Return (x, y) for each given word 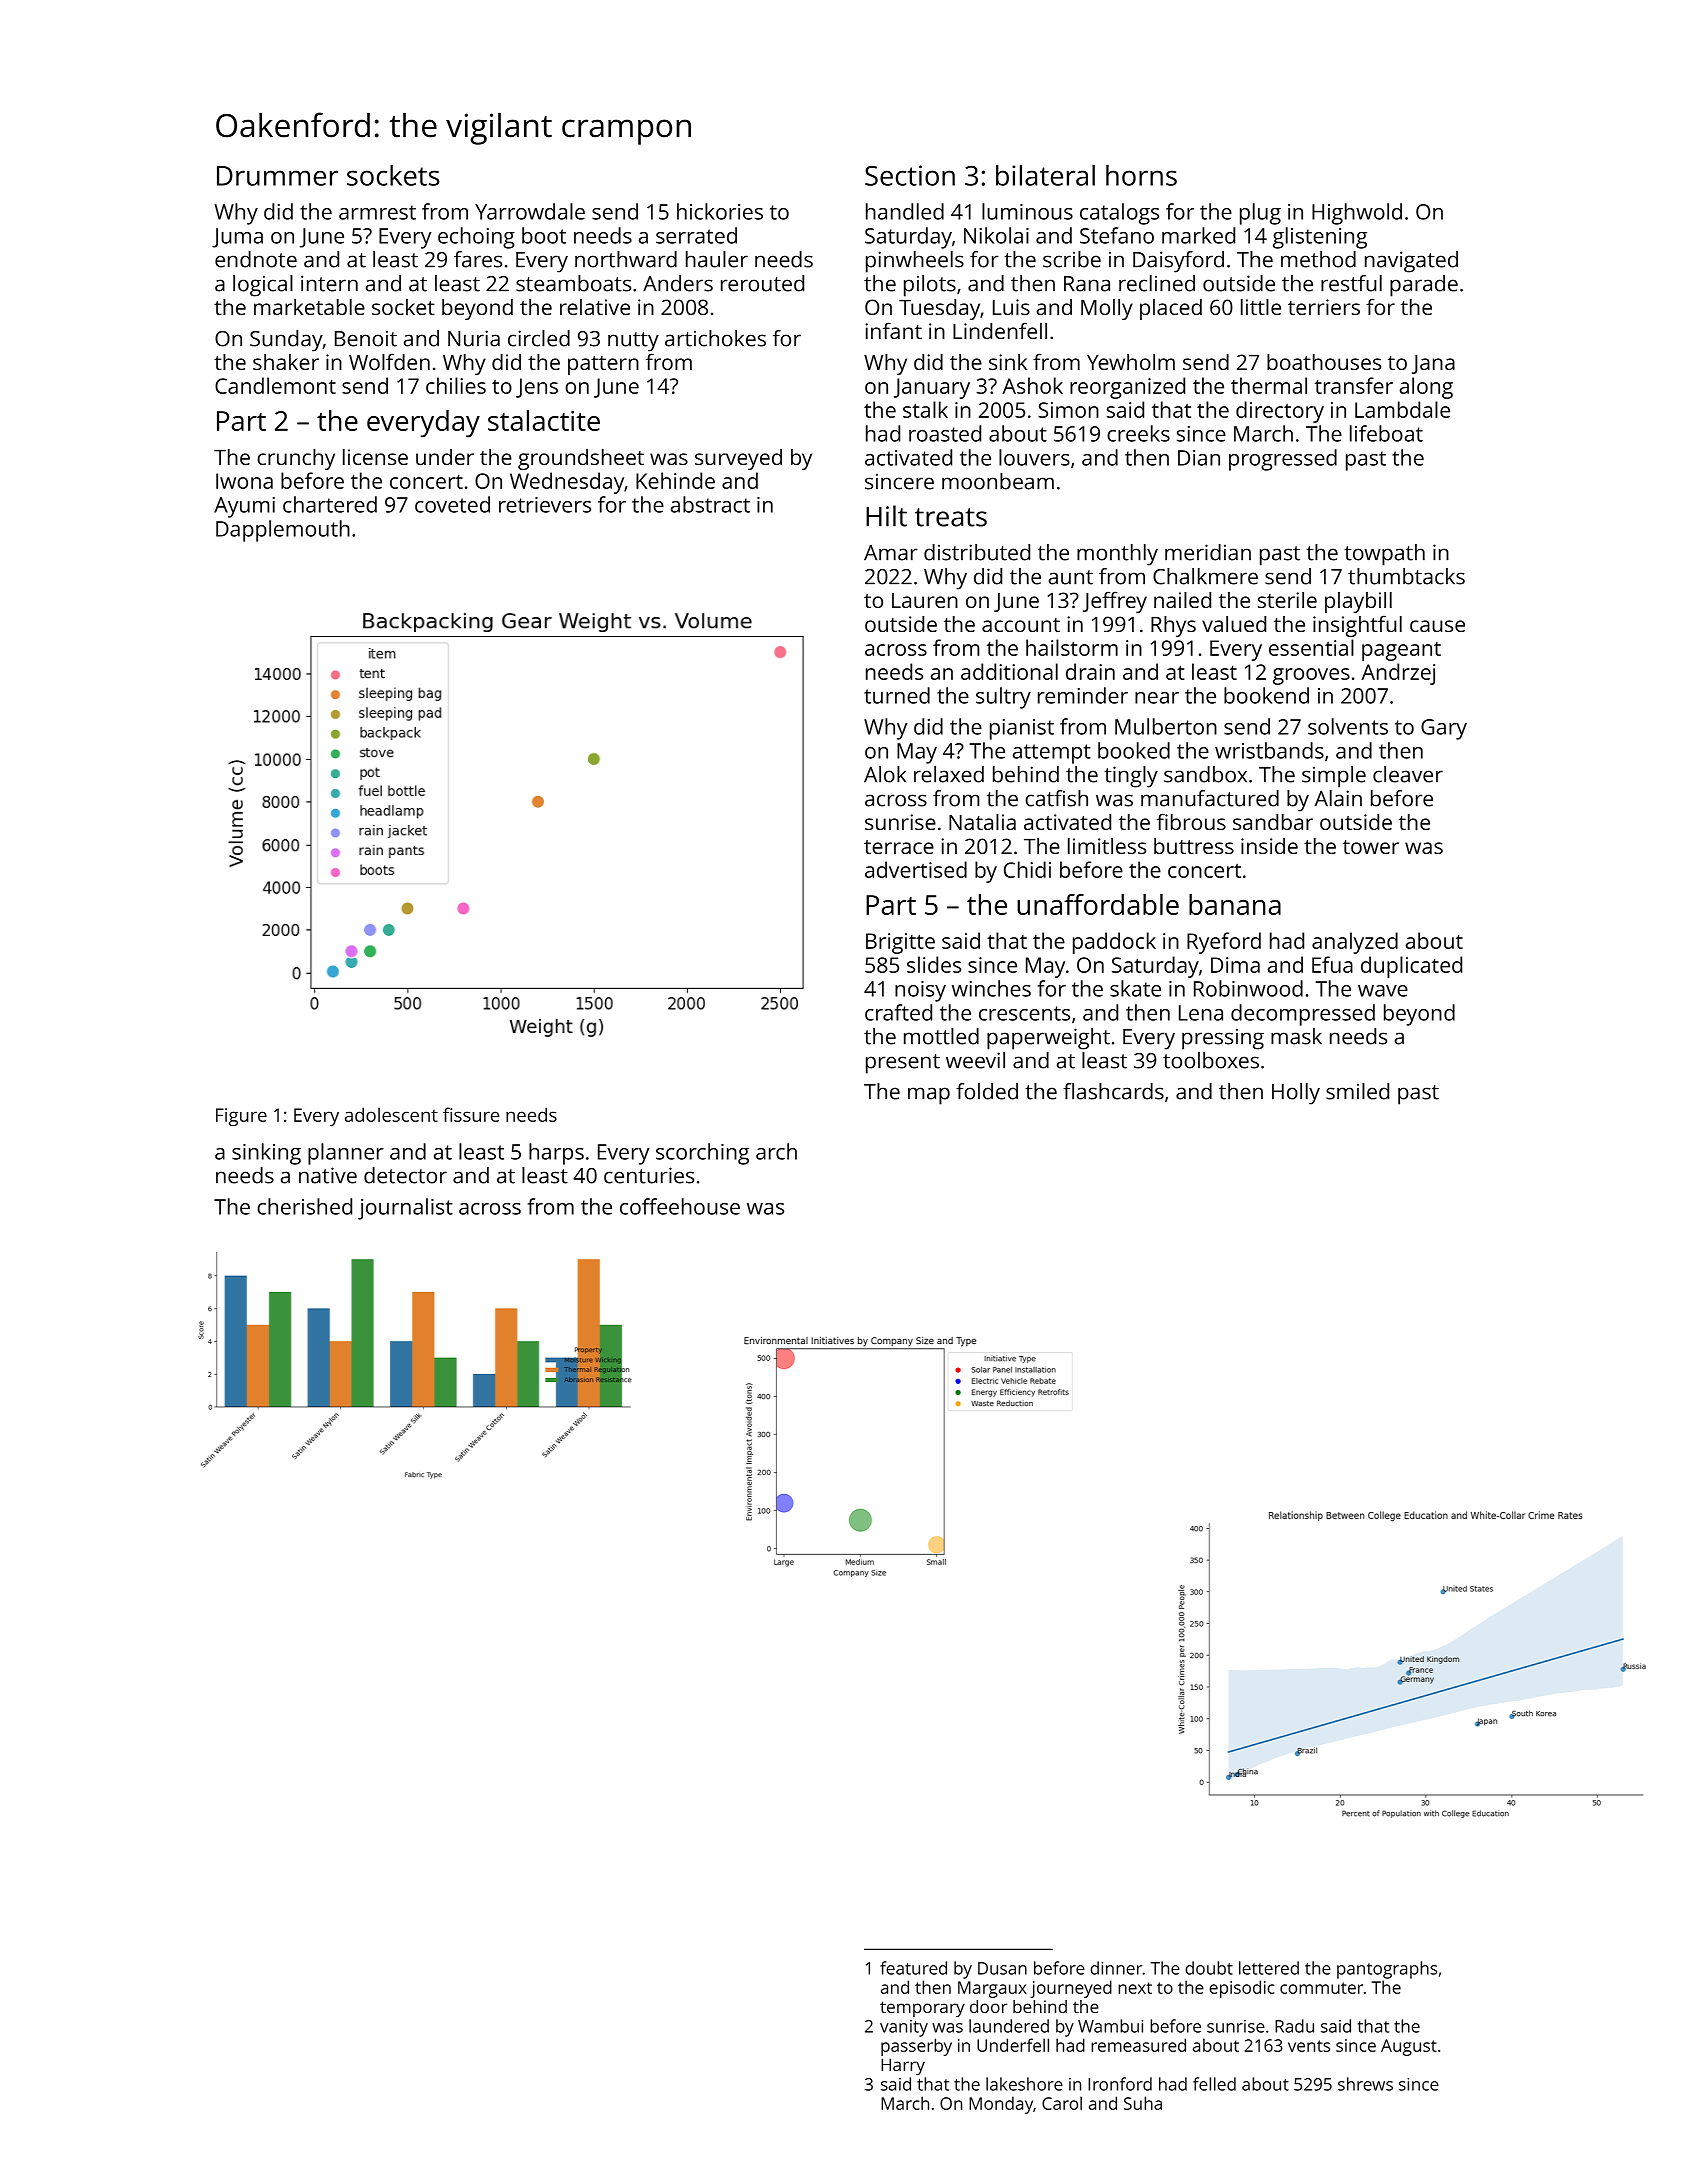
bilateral (1045, 175)
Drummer (277, 176)
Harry (903, 2066)
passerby (916, 2047)
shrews (1365, 2084)
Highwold (1357, 214)
